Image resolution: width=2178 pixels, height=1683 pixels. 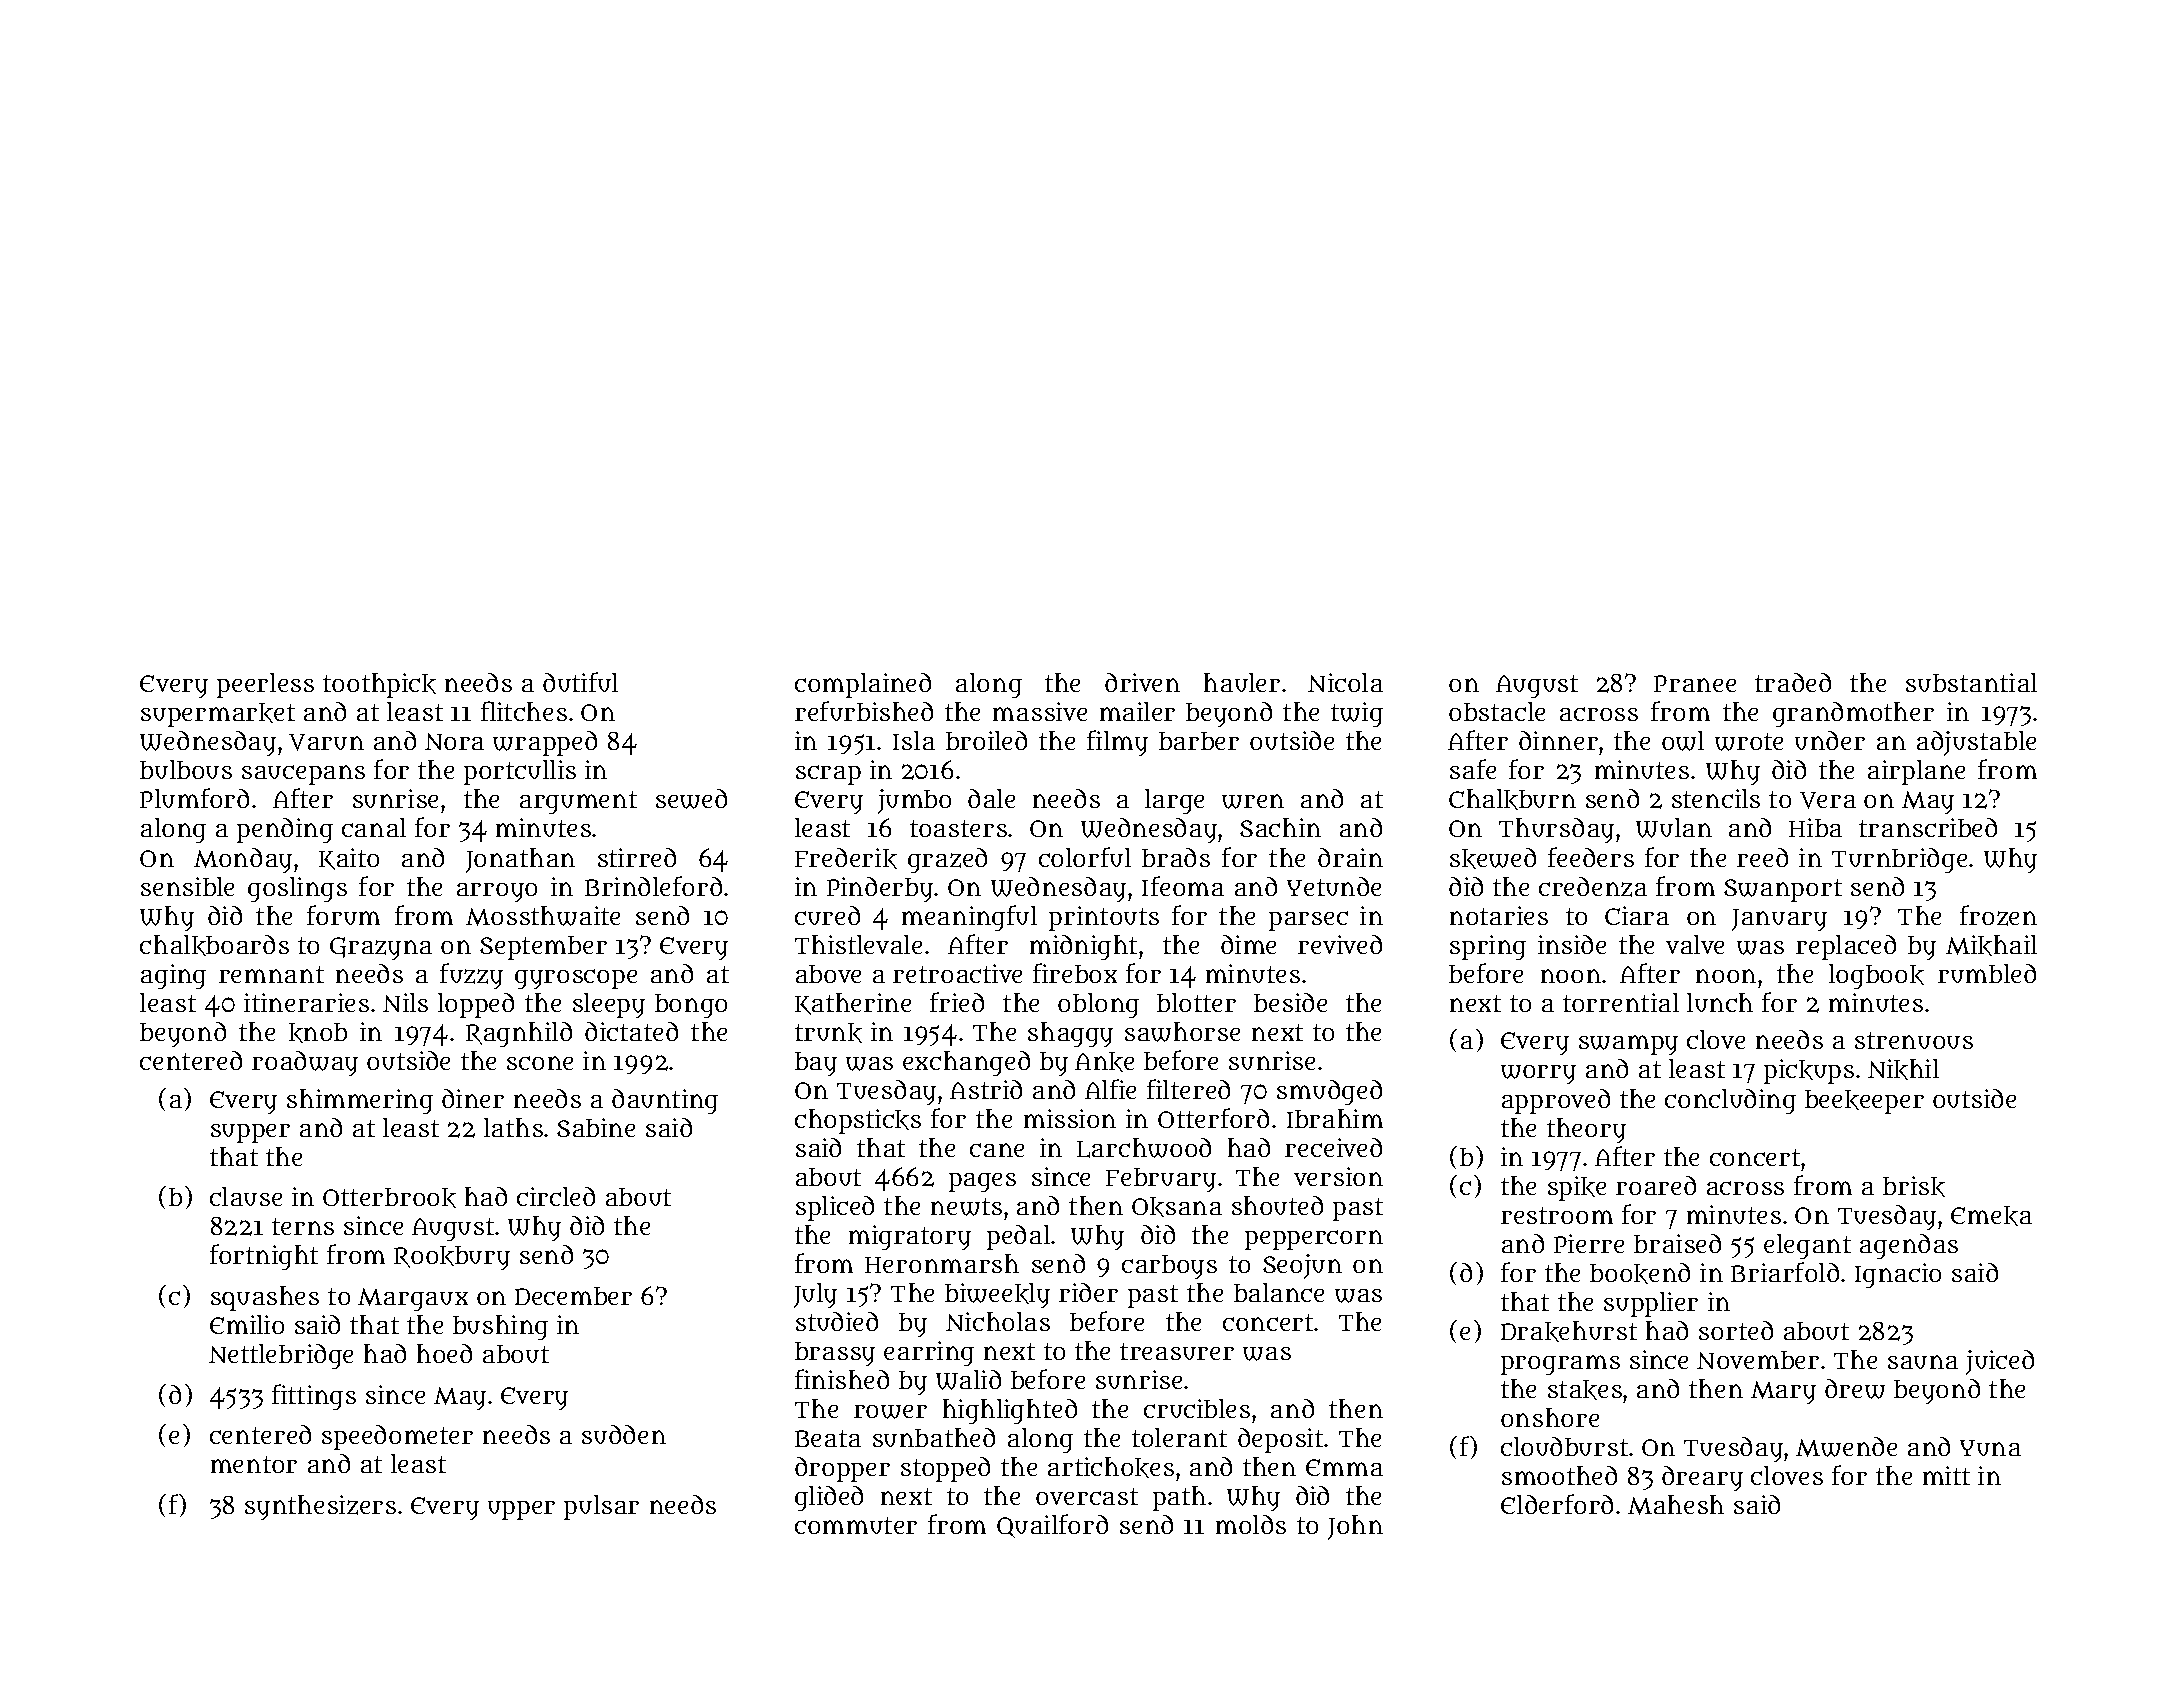 What do you see at coordinates (389, 1198) in the document?
I see `Otterbrook` at bounding box center [389, 1198].
